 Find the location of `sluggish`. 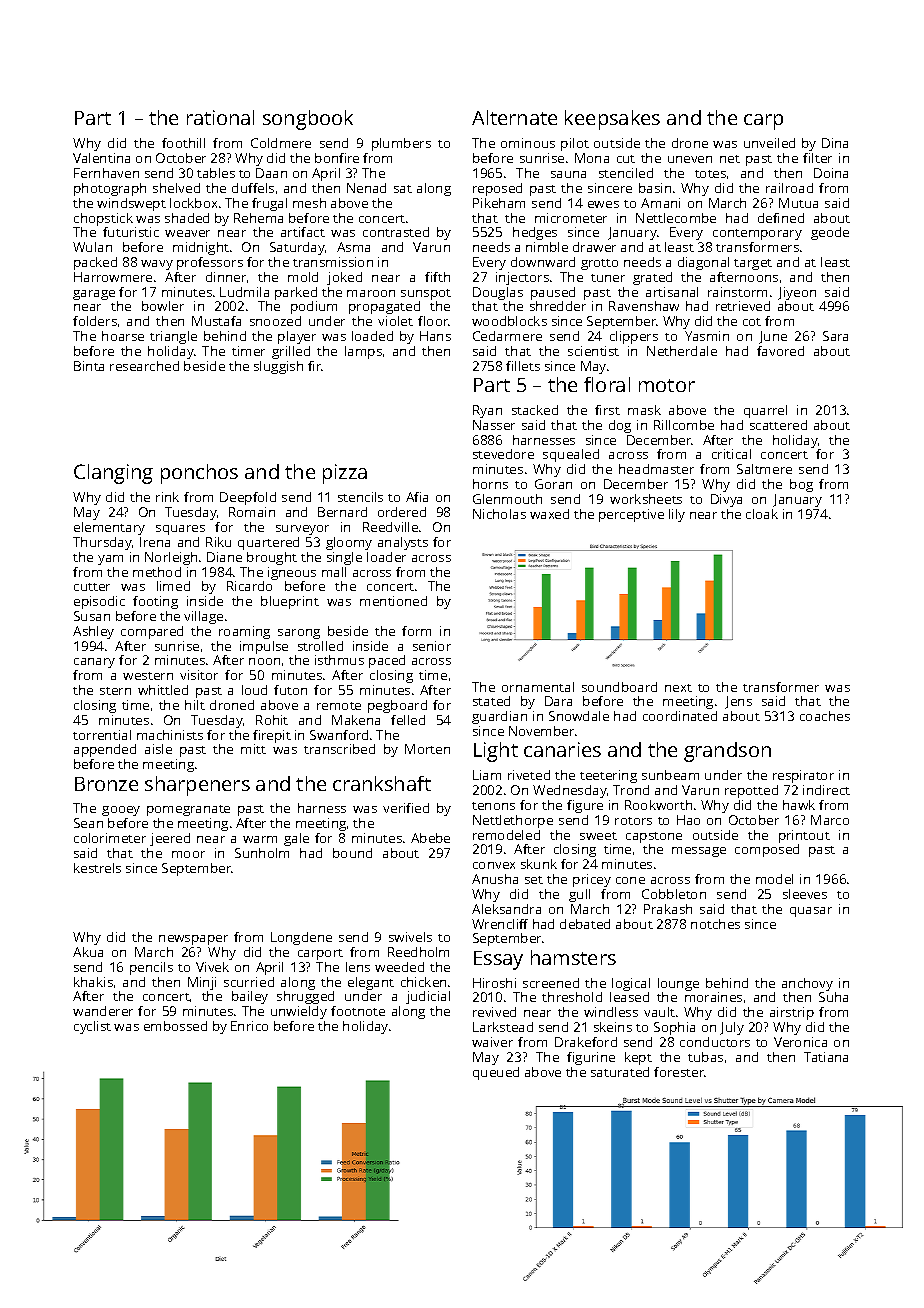

sluggish is located at coordinates (278, 367).
